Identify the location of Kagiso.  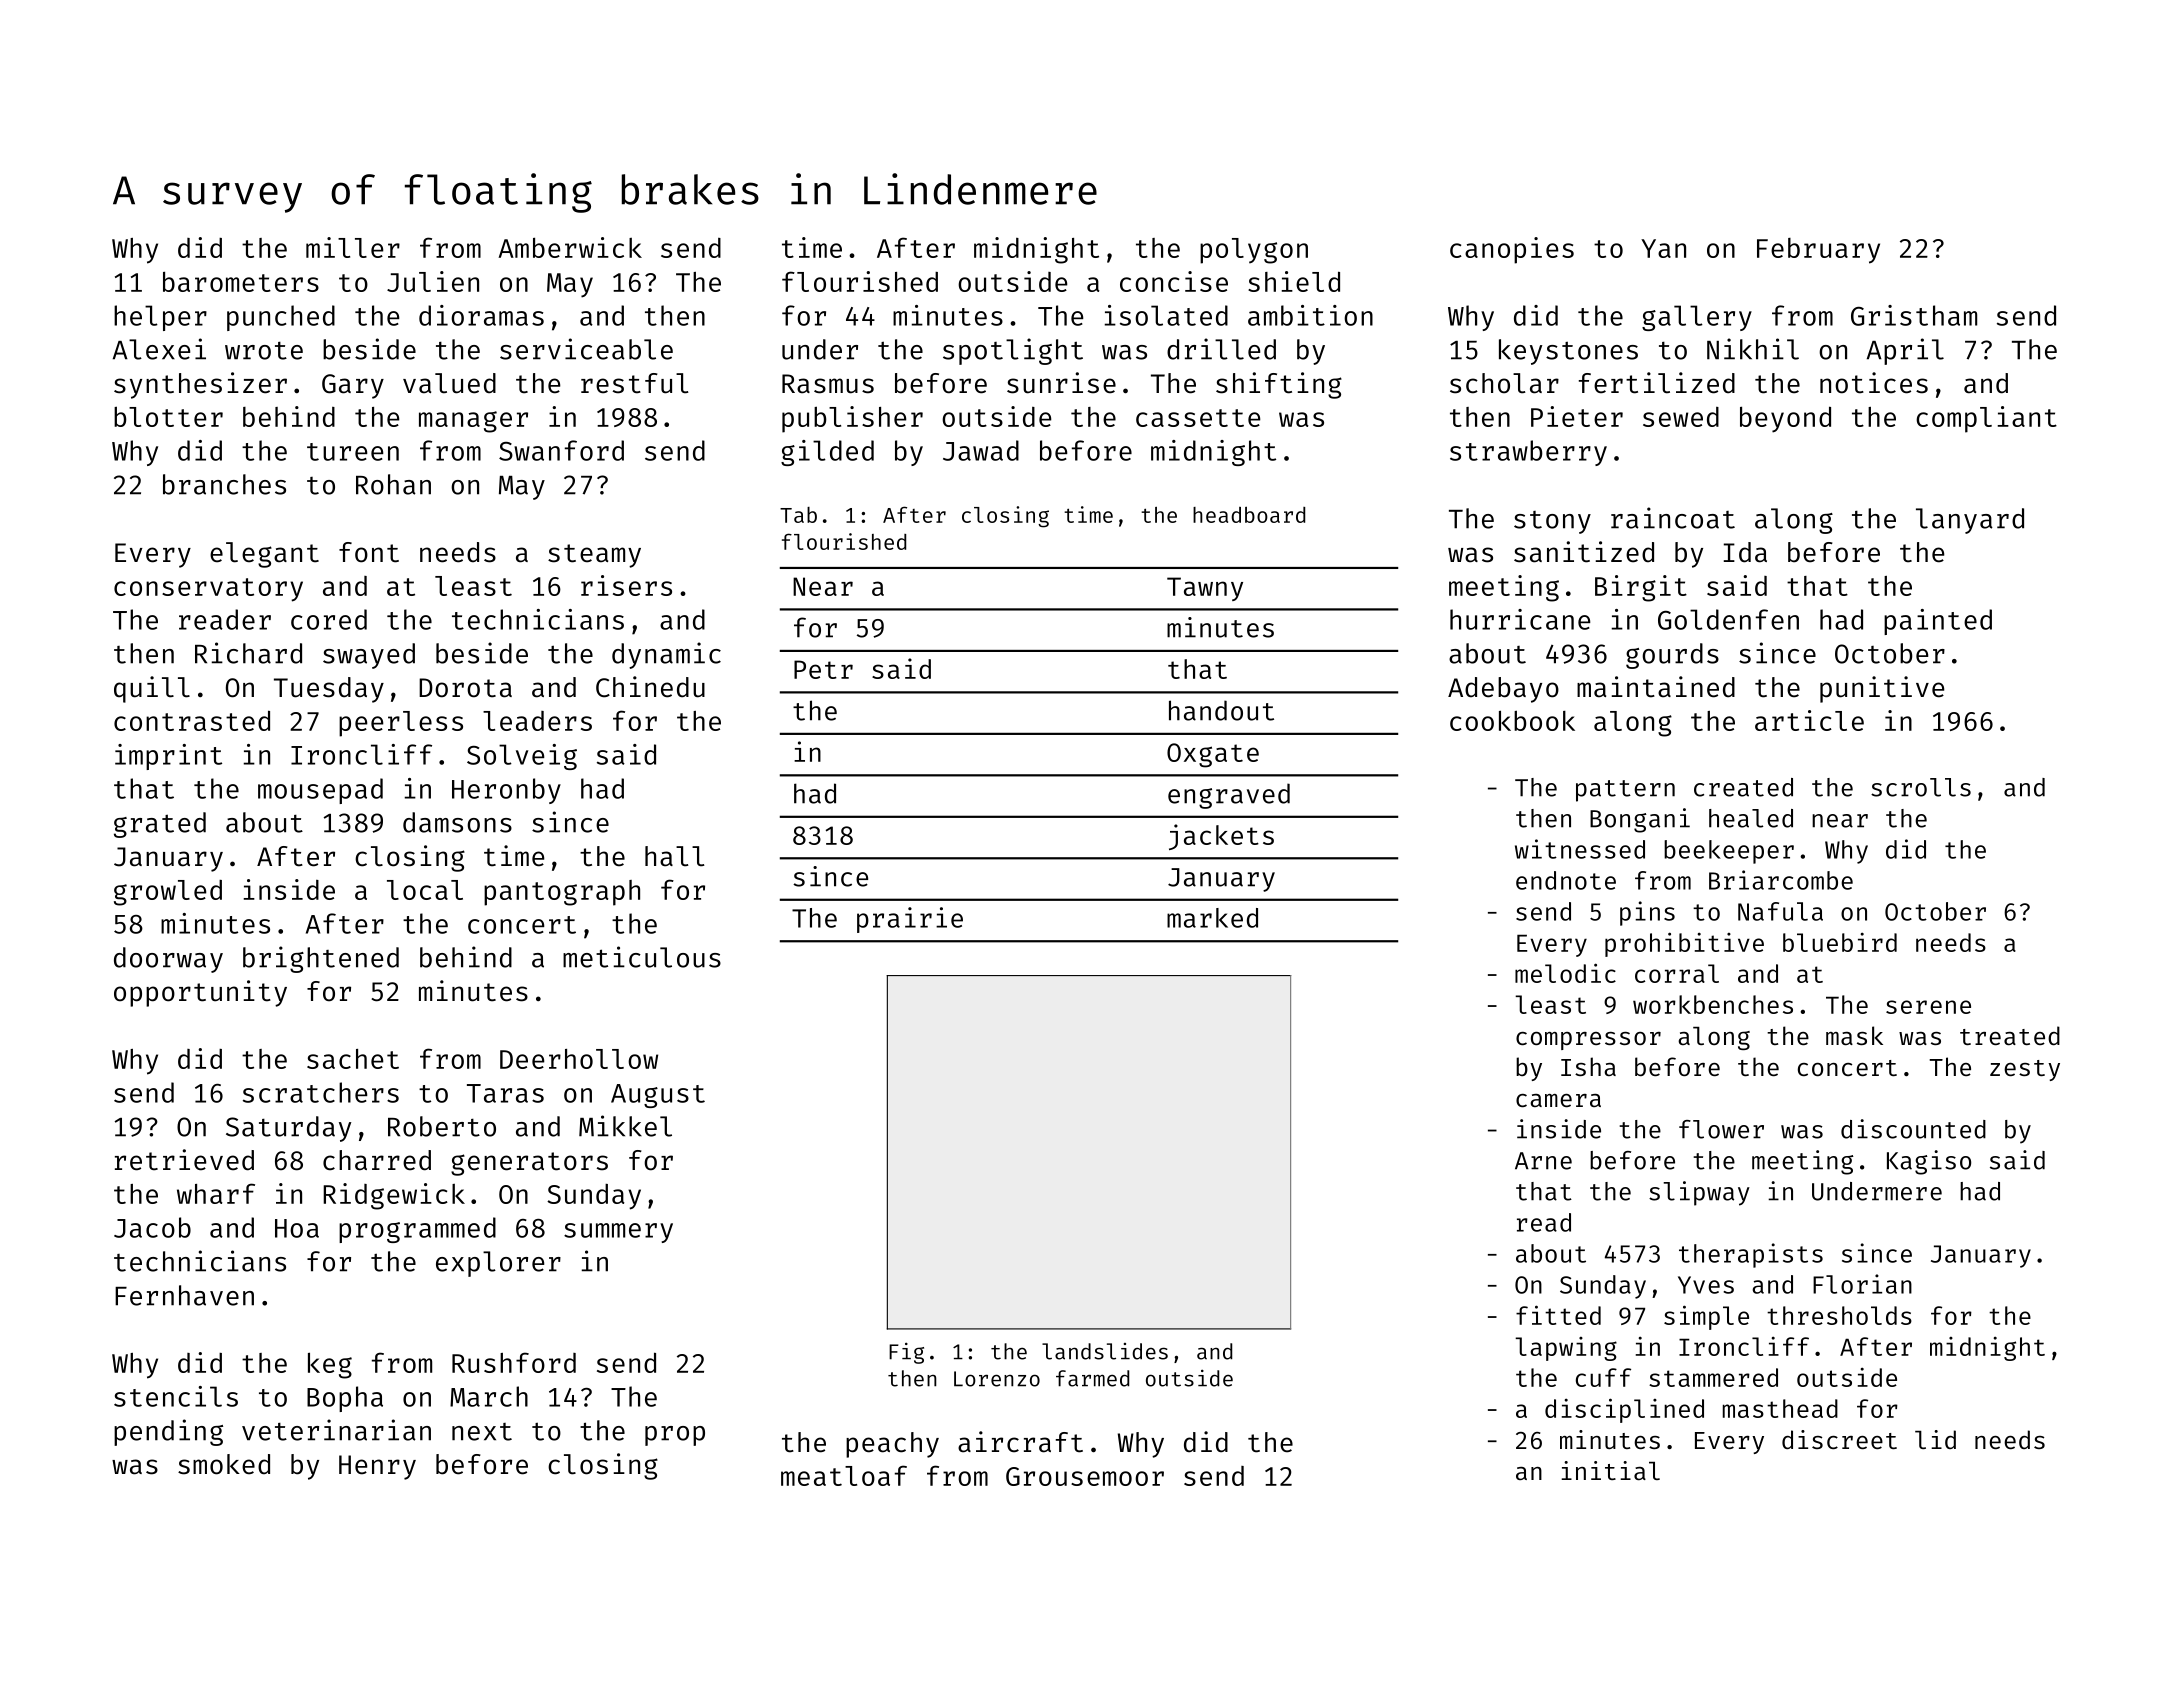
(1929, 1162).
